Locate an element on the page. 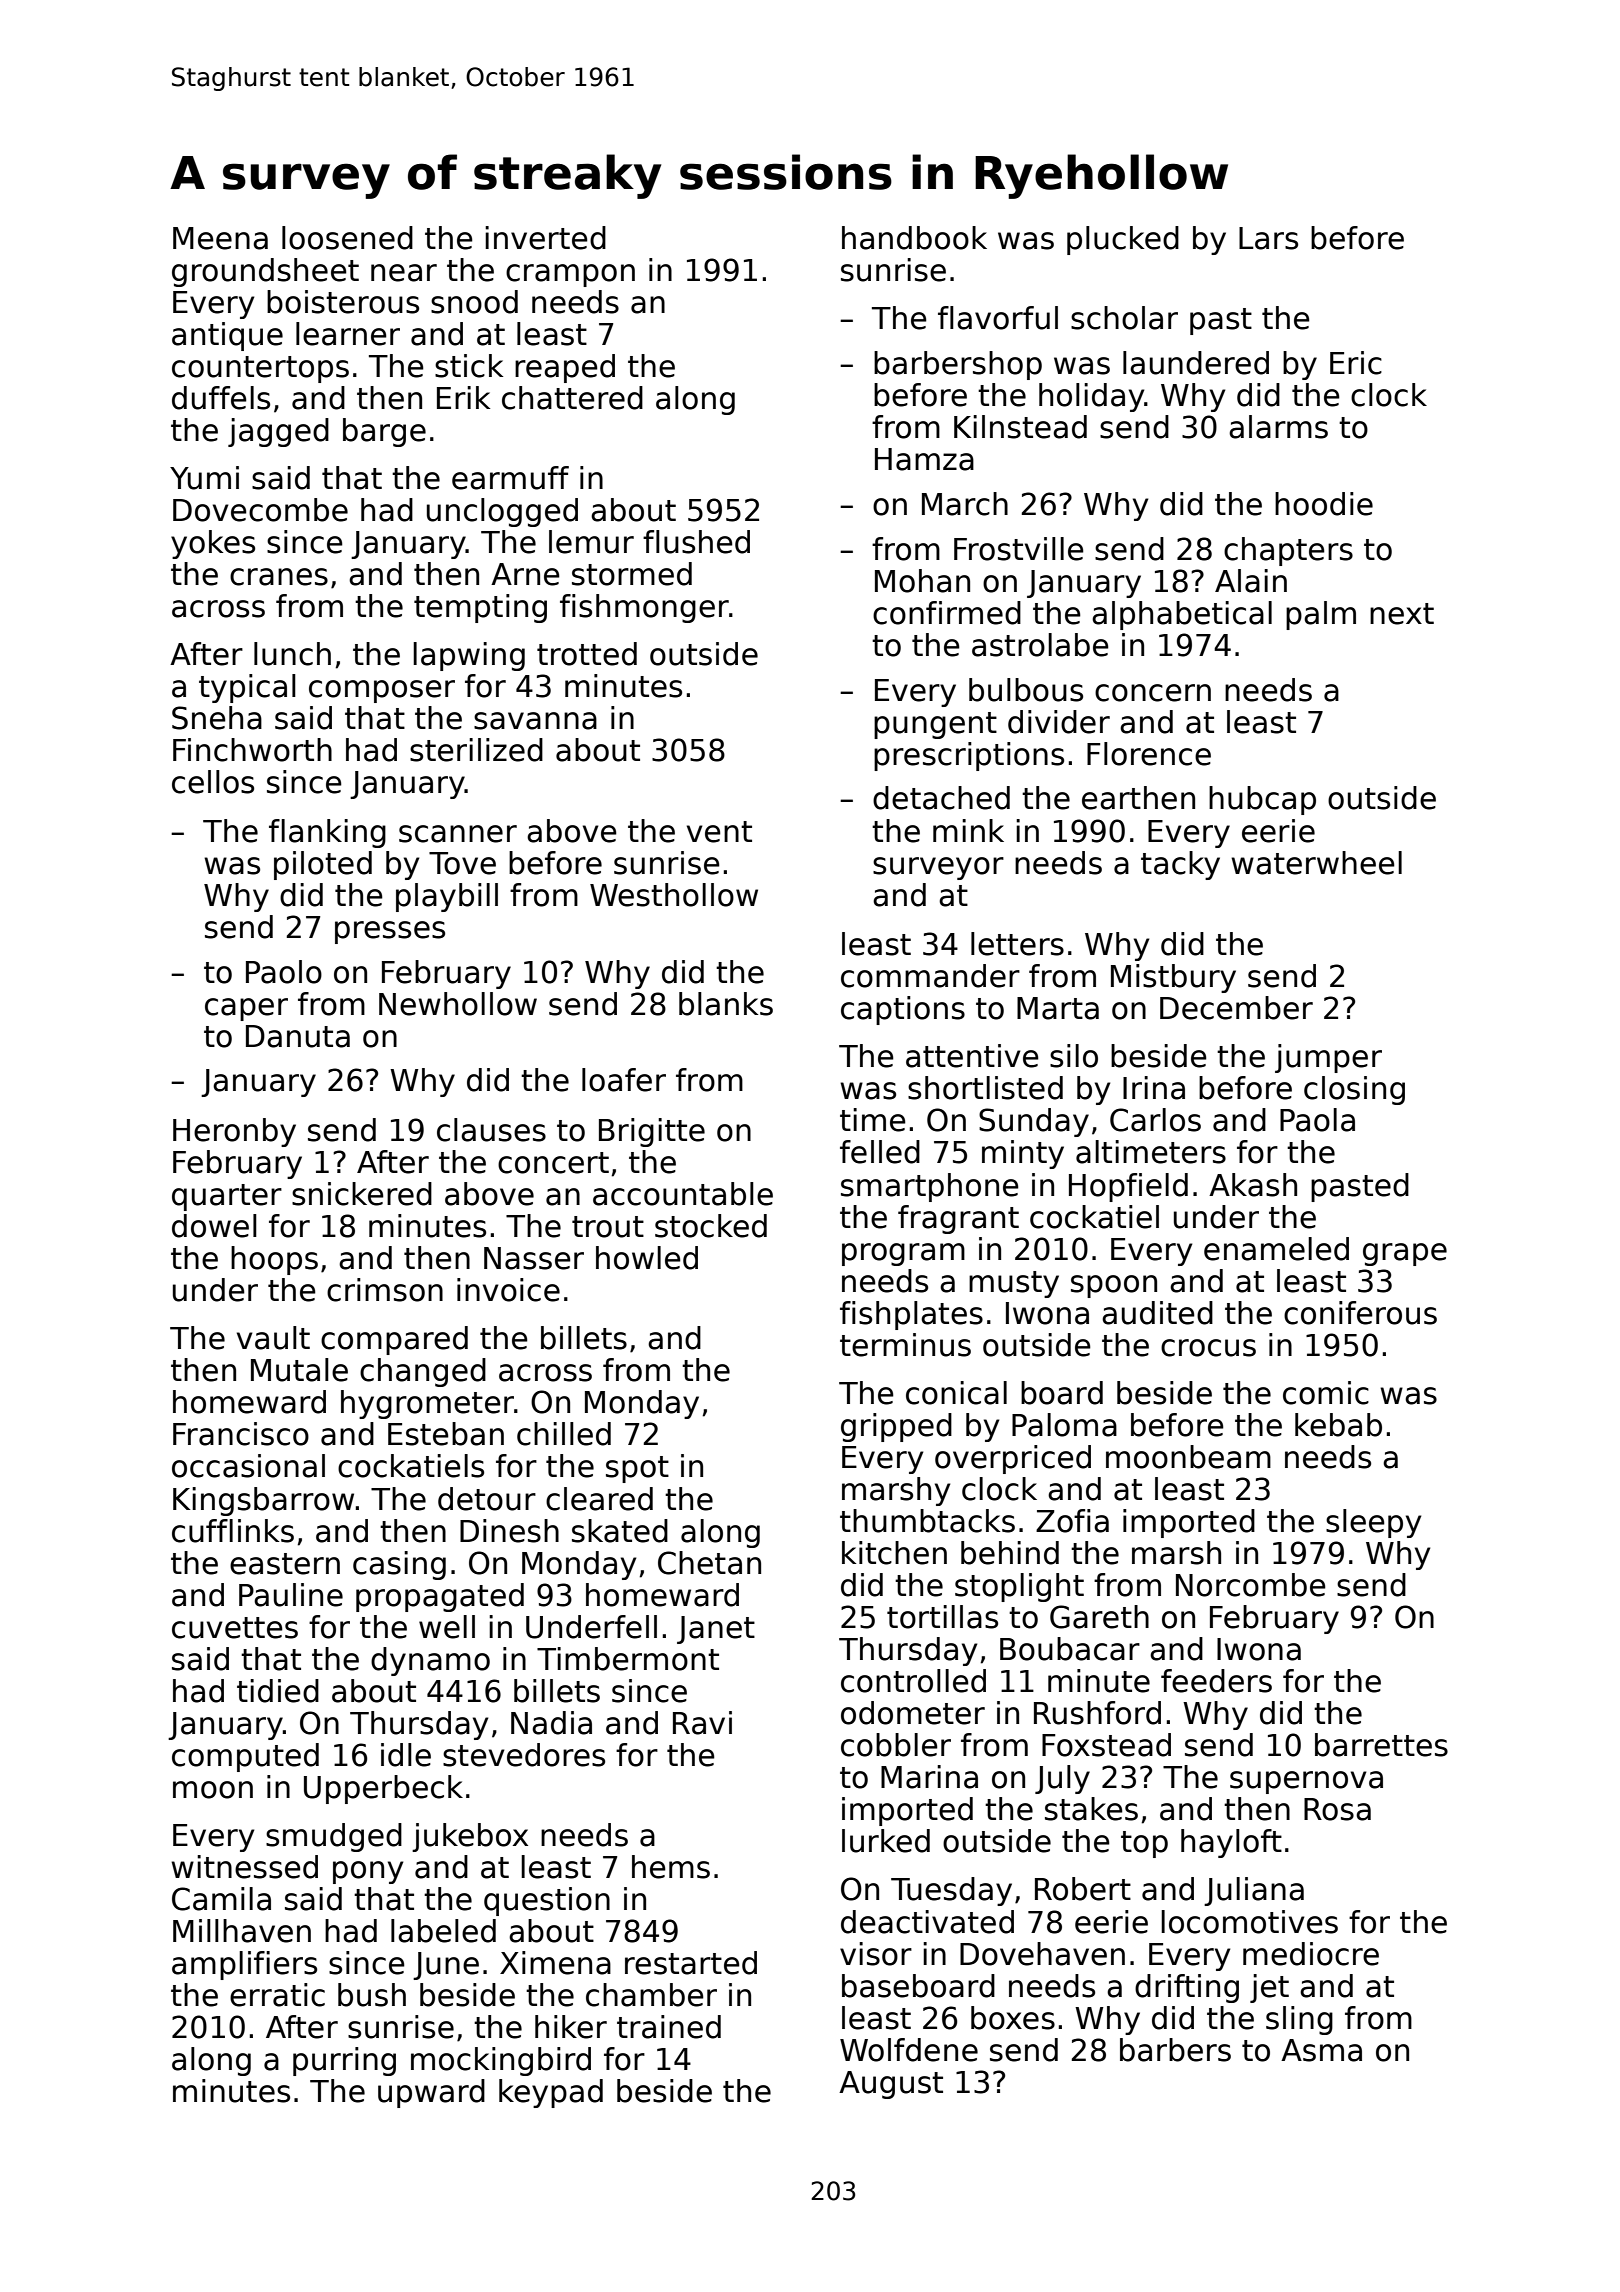  upward is located at coordinates (431, 2093).
